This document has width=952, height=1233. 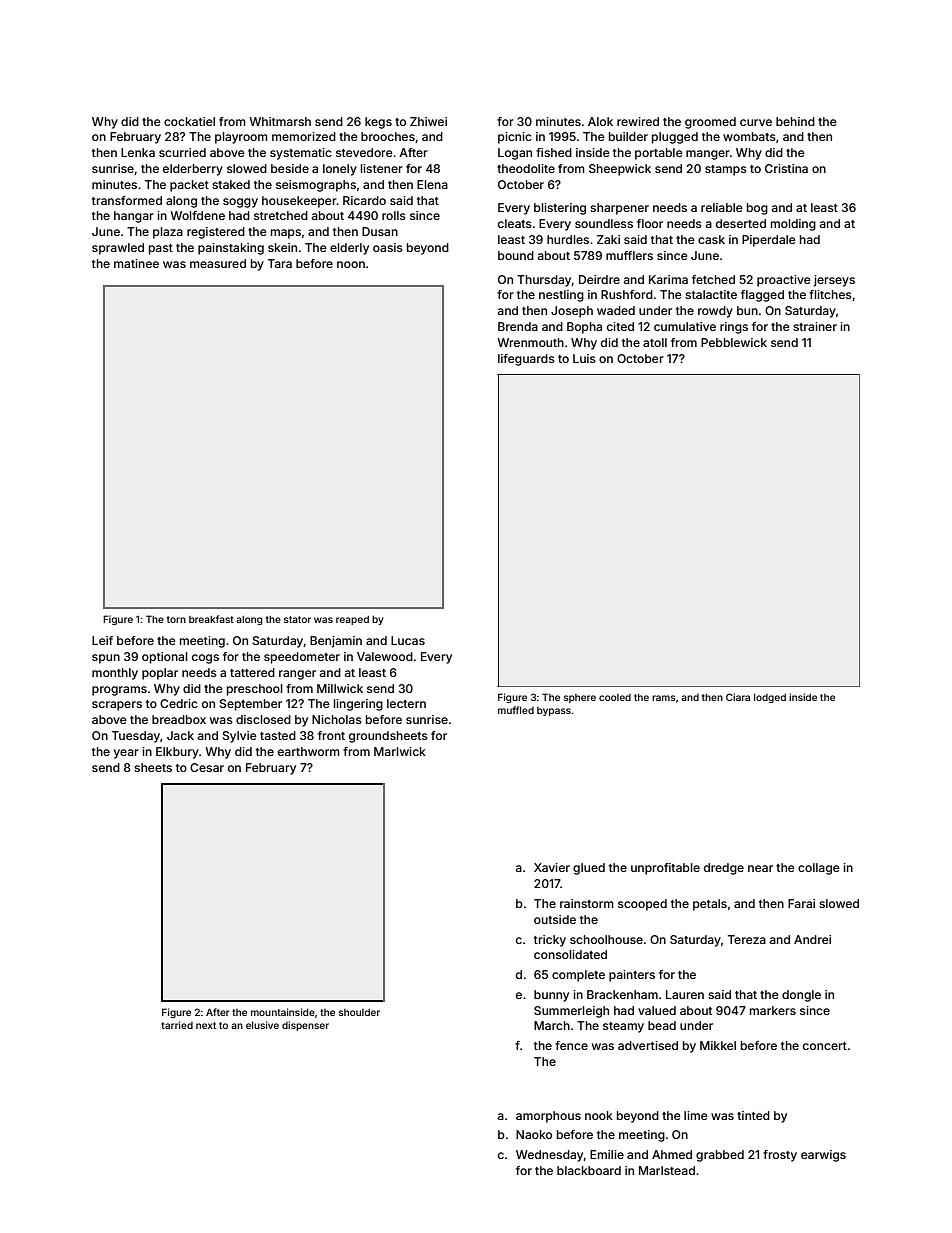 What do you see at coordinates (211, 619) in the document?
I see `breakfast` at bounding box center [211, 619].
